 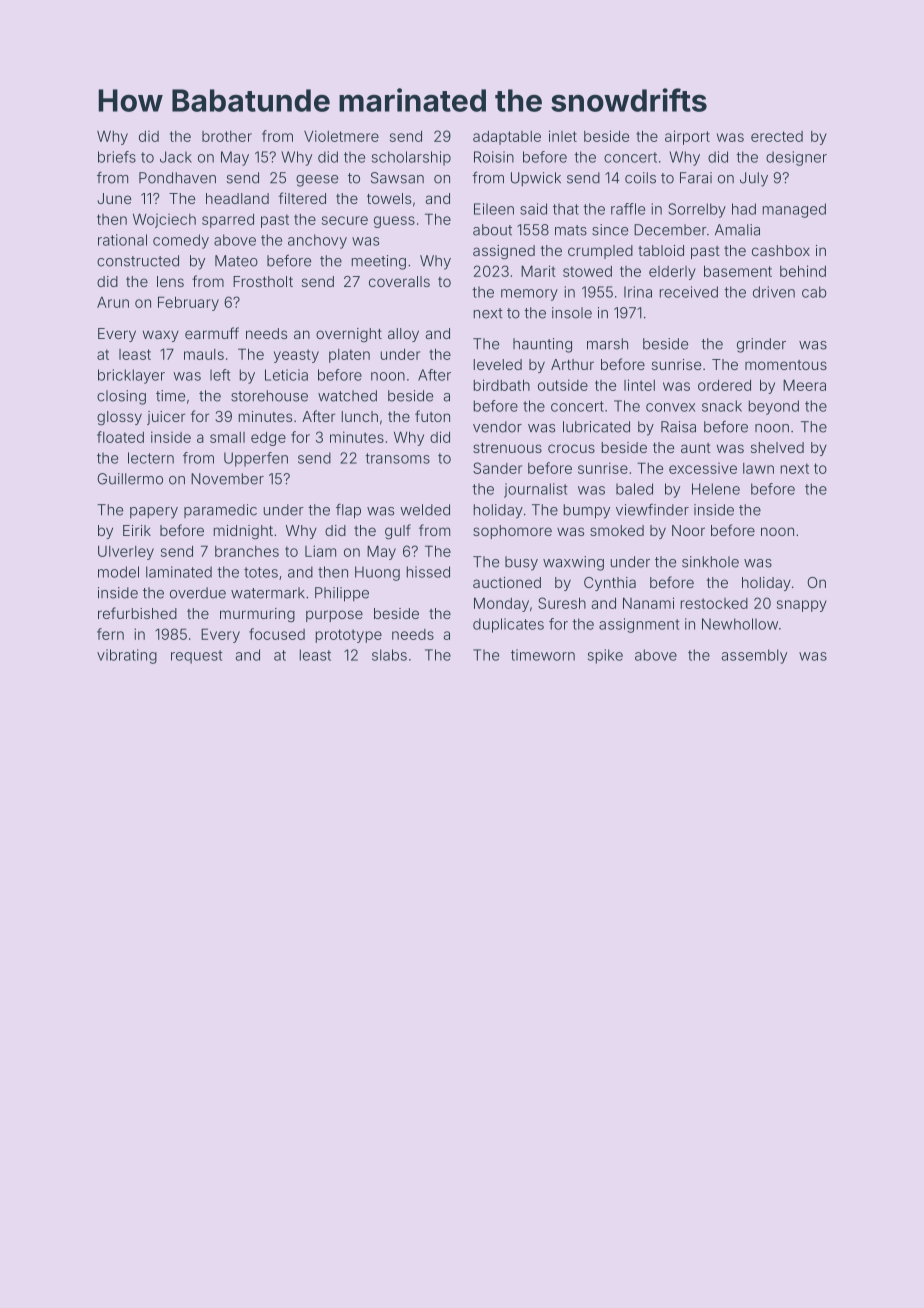 I want to click on Upwick, so click(x=536, y=179).
